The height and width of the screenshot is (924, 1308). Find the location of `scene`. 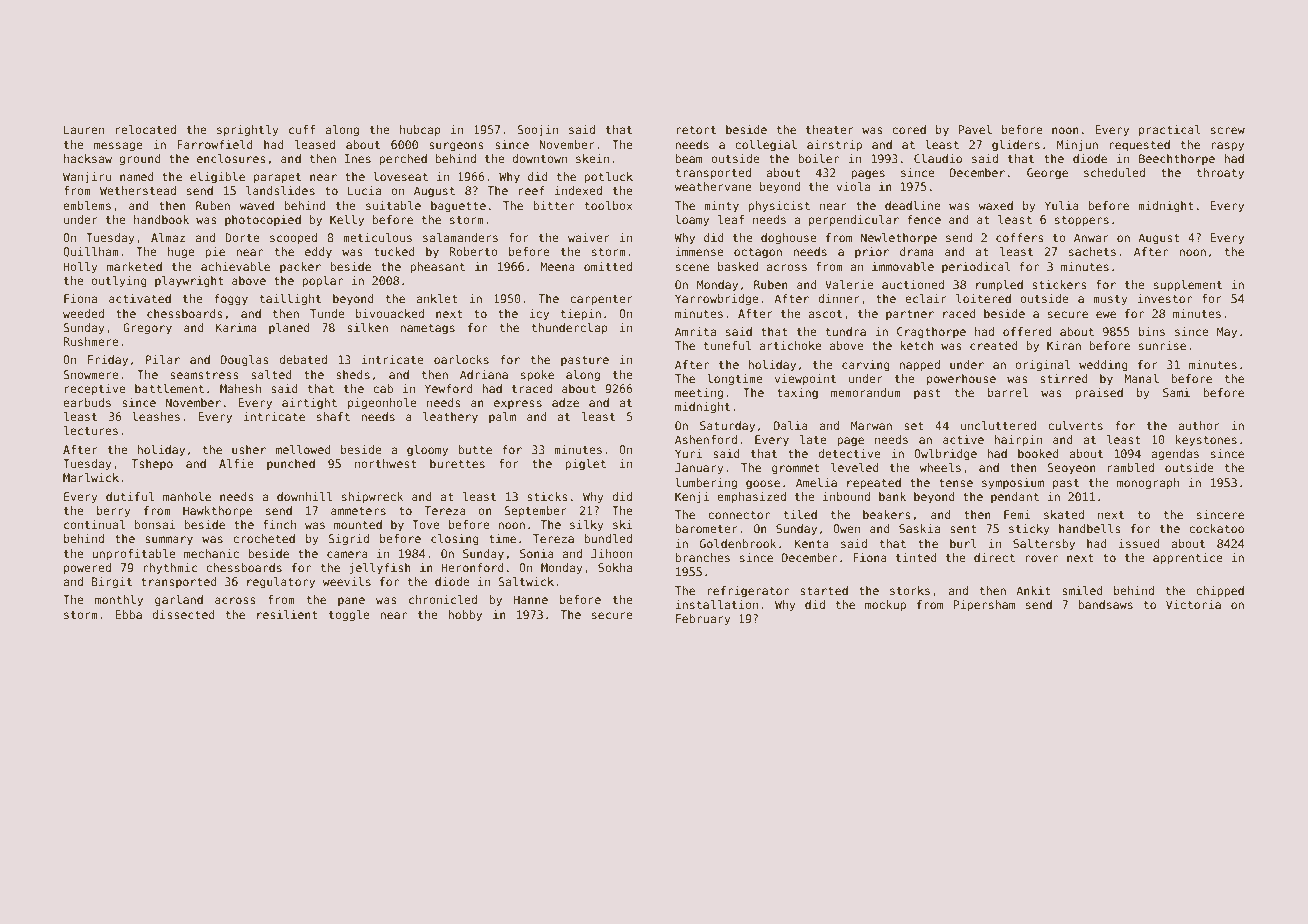

scene is located at coordinates (692, 267).
